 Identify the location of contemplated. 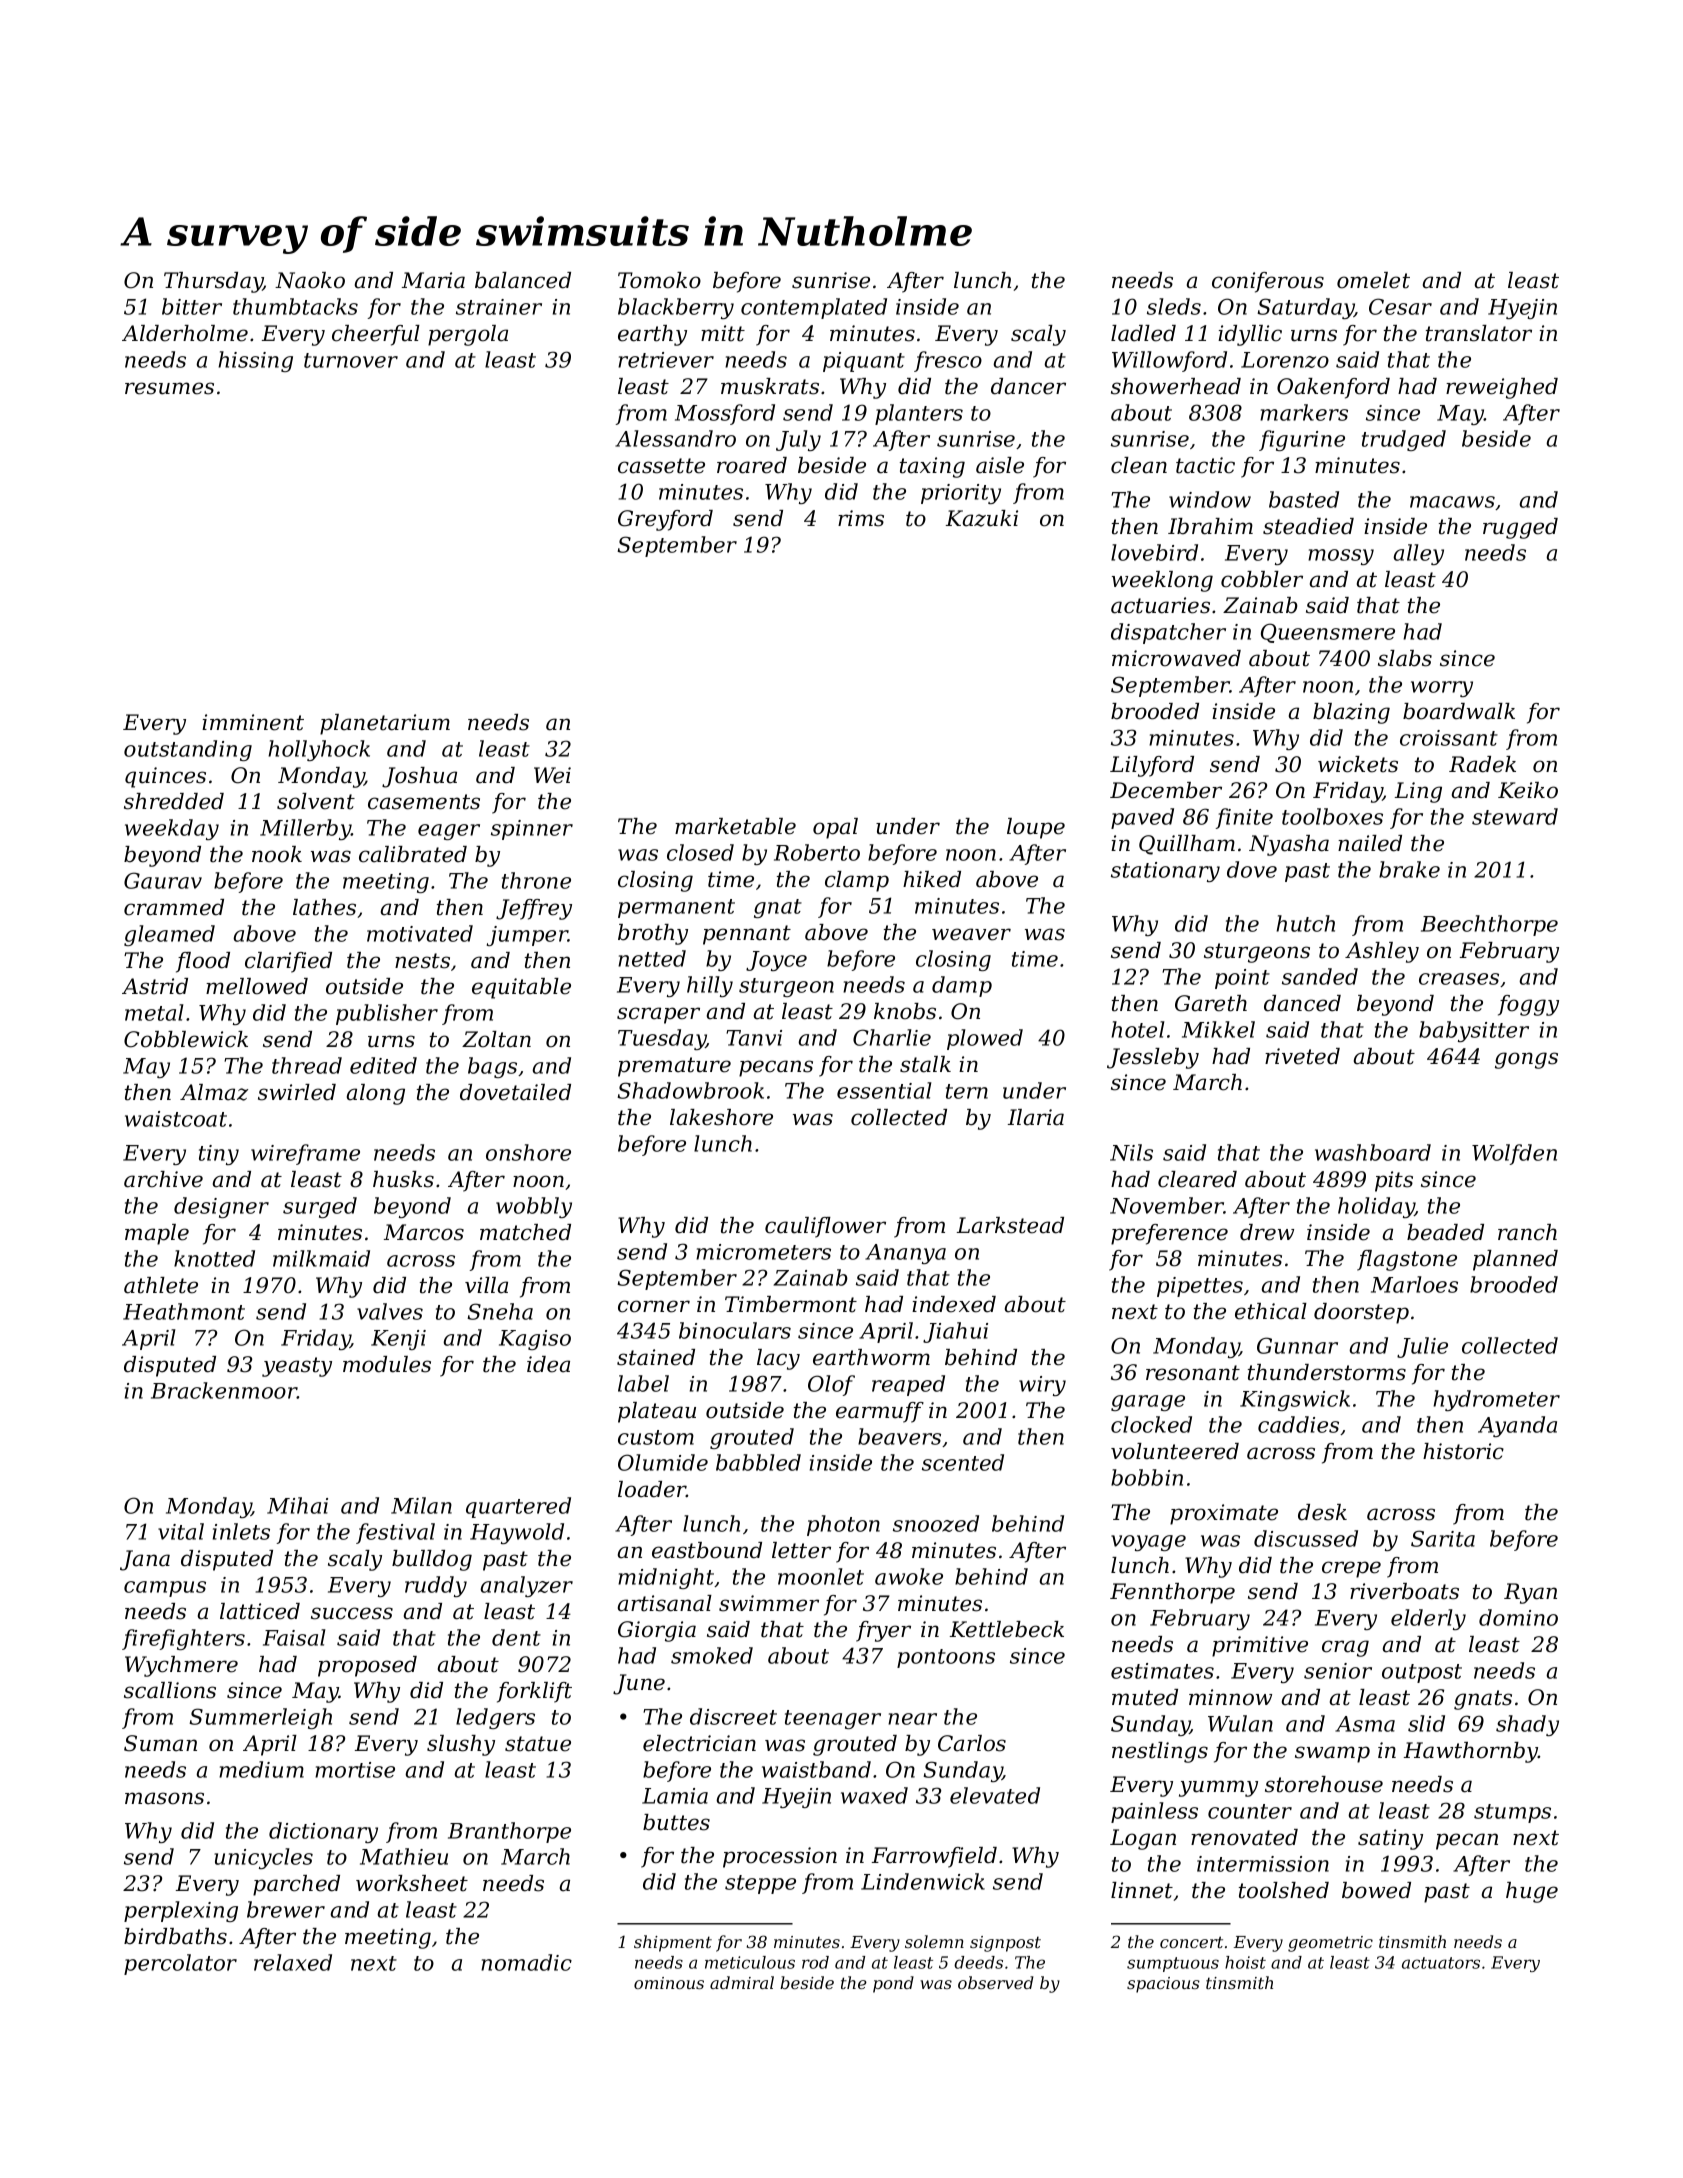
(814, 308).
